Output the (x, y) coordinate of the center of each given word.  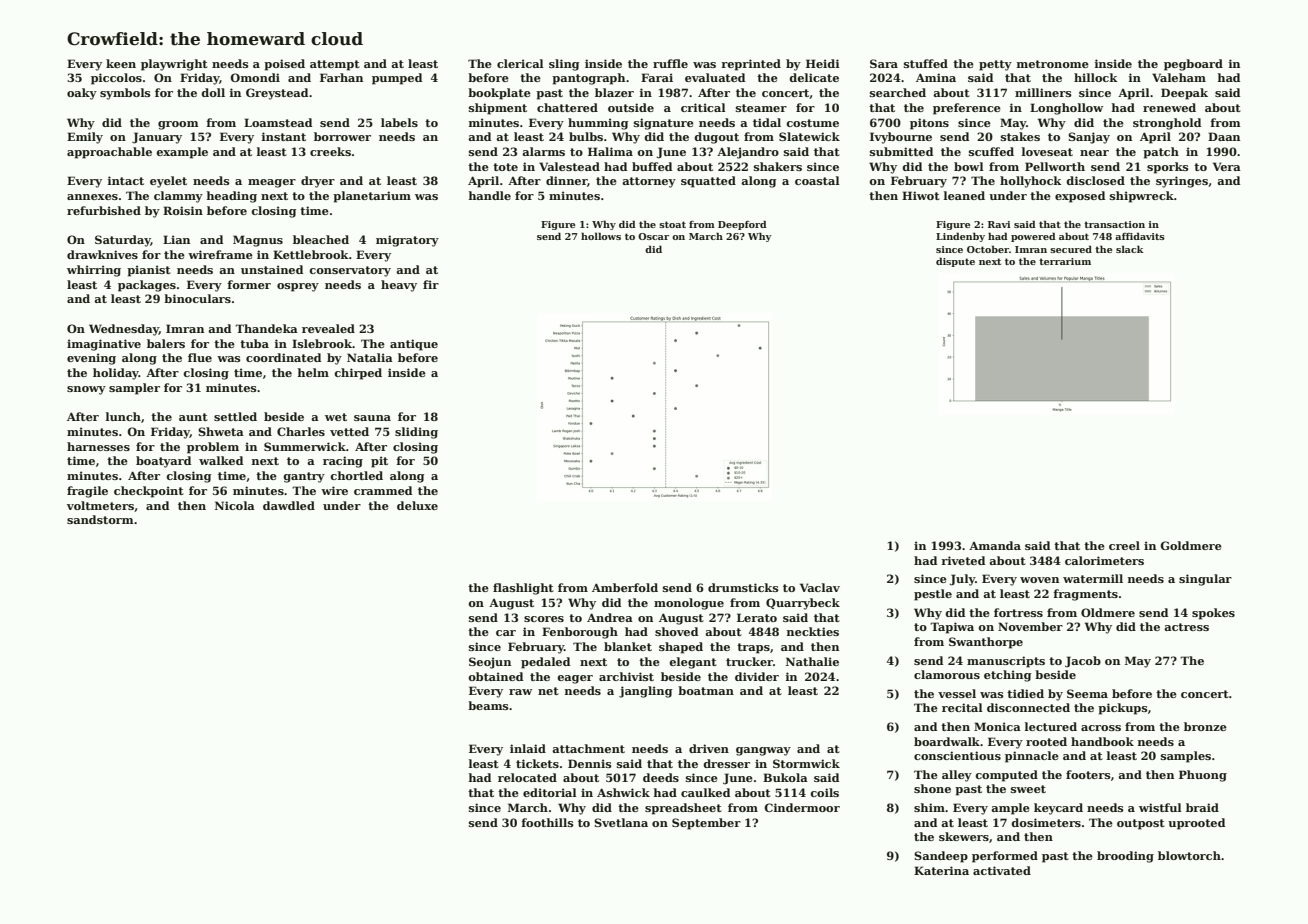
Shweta (221, 431)
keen (121, 63)
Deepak (1184, 94)
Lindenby (960, 237)
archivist (626, 676)
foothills (547, 822)
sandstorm (100, 519)
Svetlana (621, 822)
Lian (176, 239)
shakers (778, 166)
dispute (955, 262)
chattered (567, 107)
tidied (1025, 693)
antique (414, 345)
